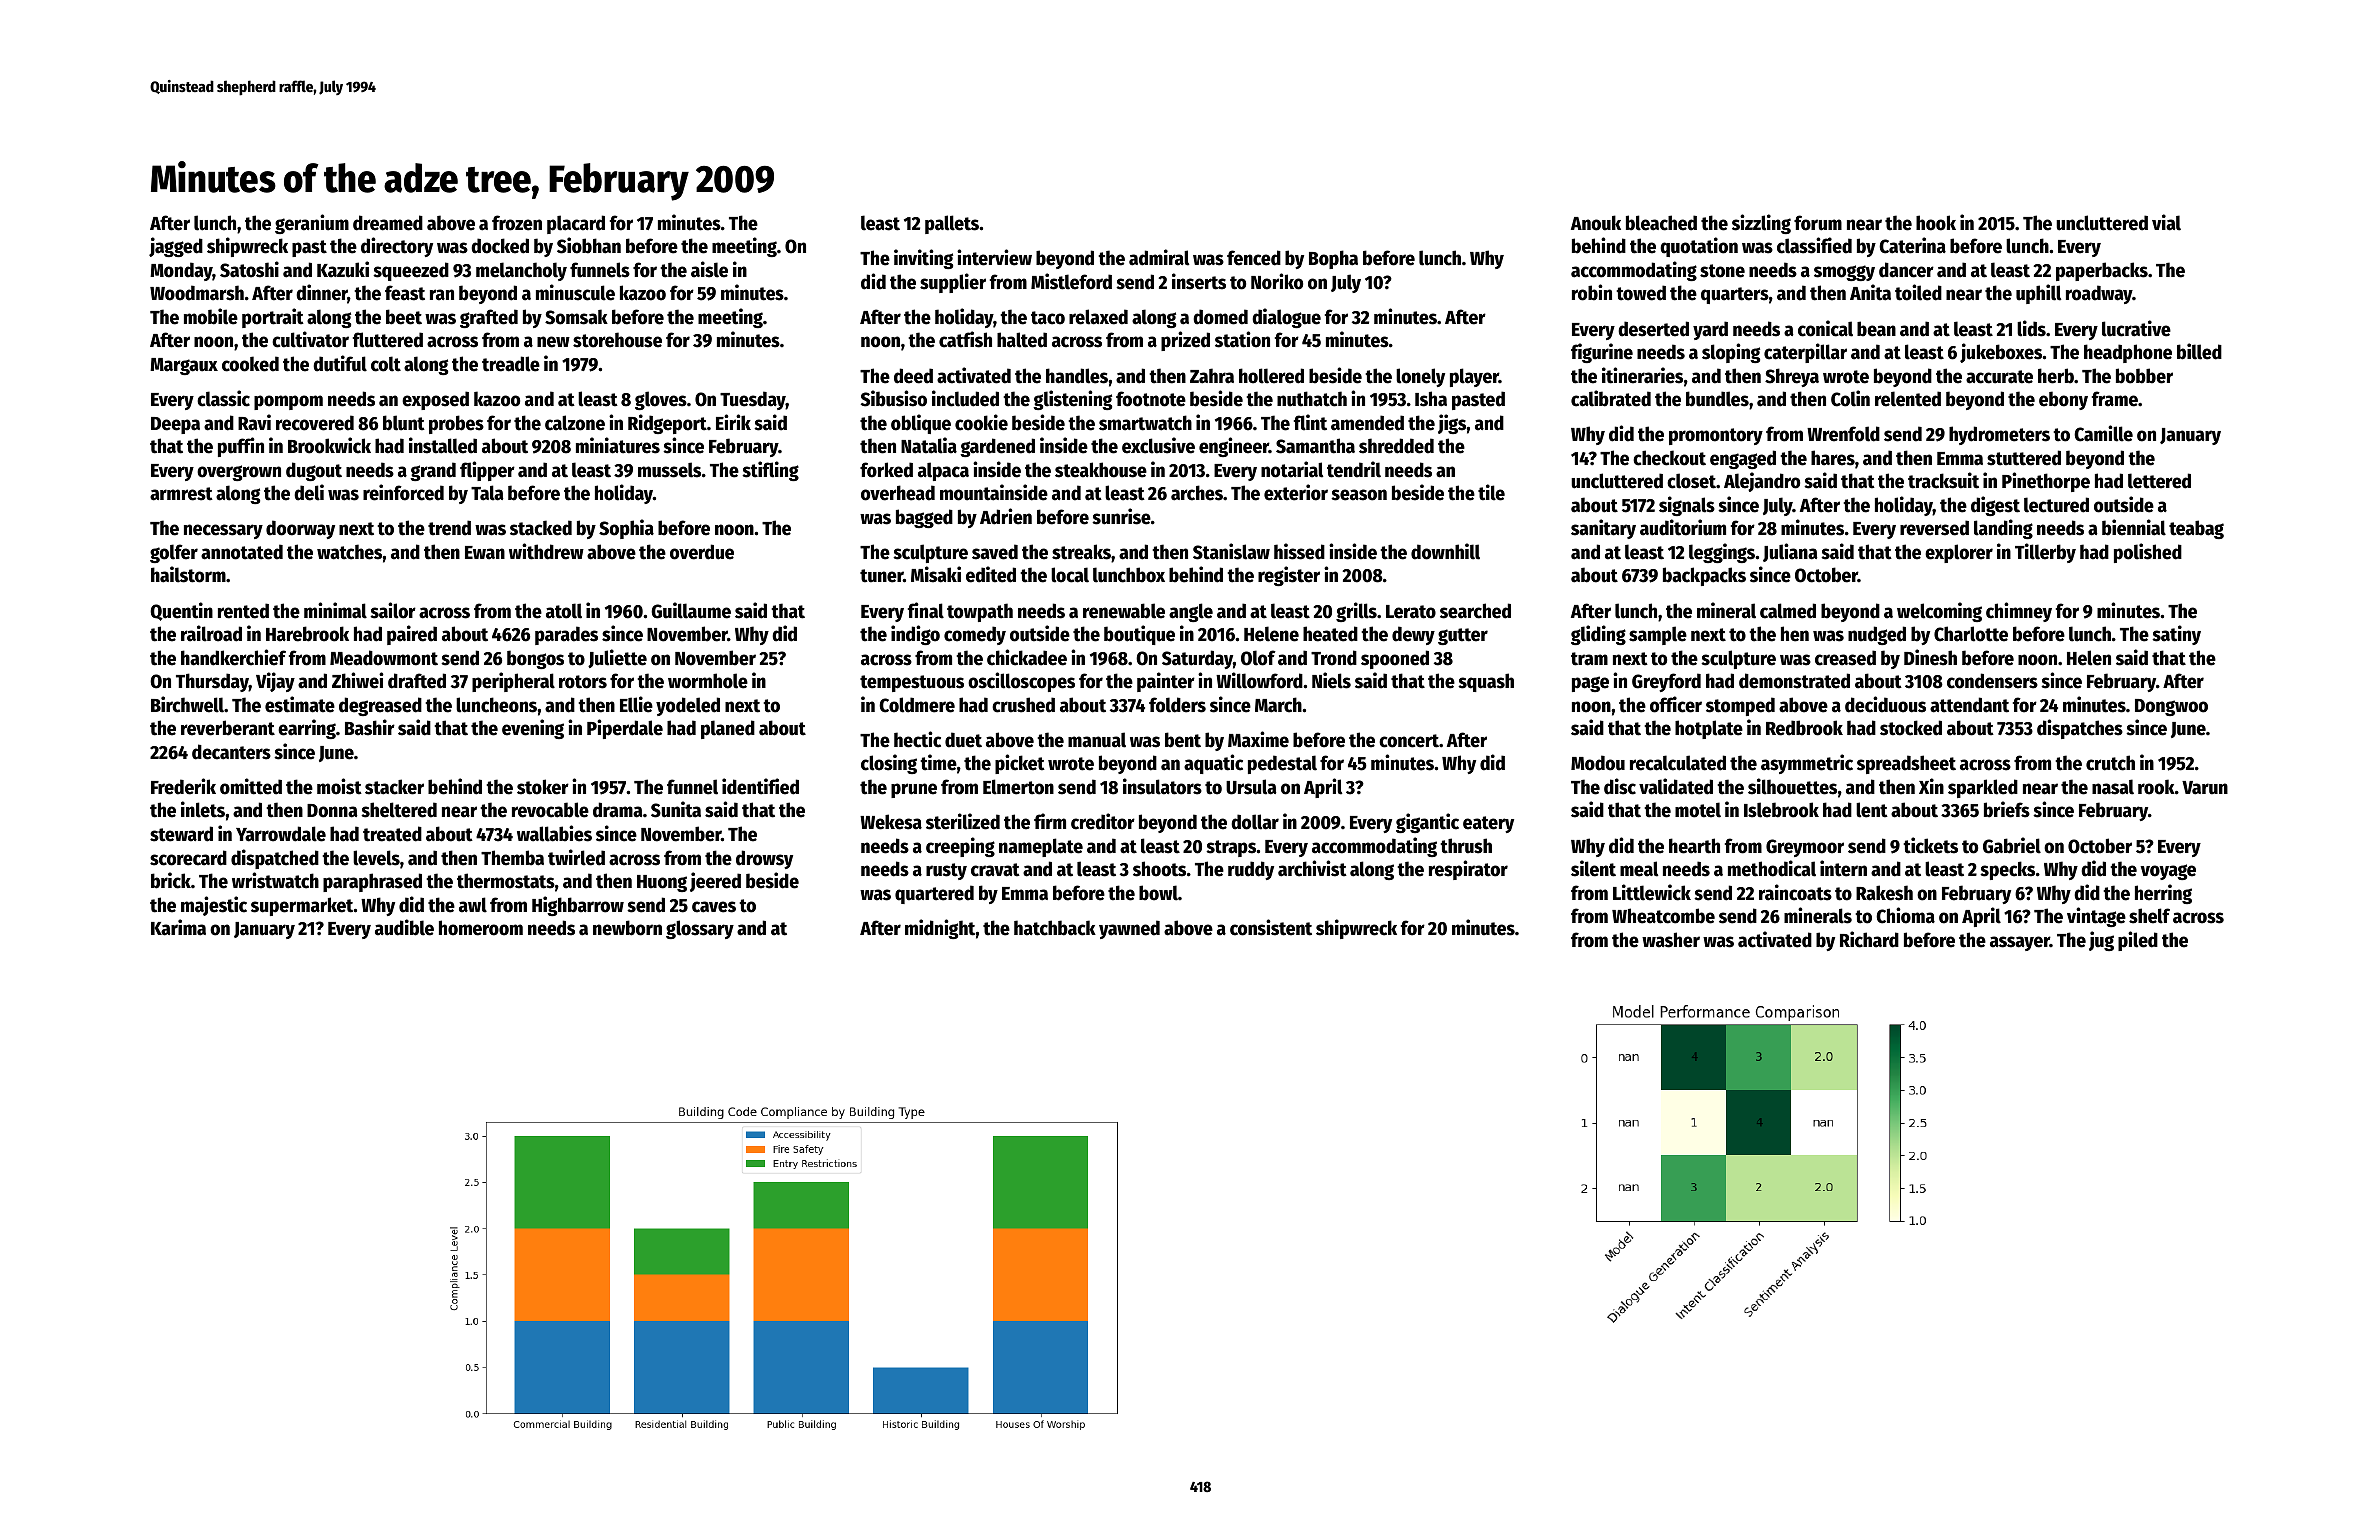 The width and height of the screenshot is (2380, 1540). I want to click on vial, so click(2166, 222).
